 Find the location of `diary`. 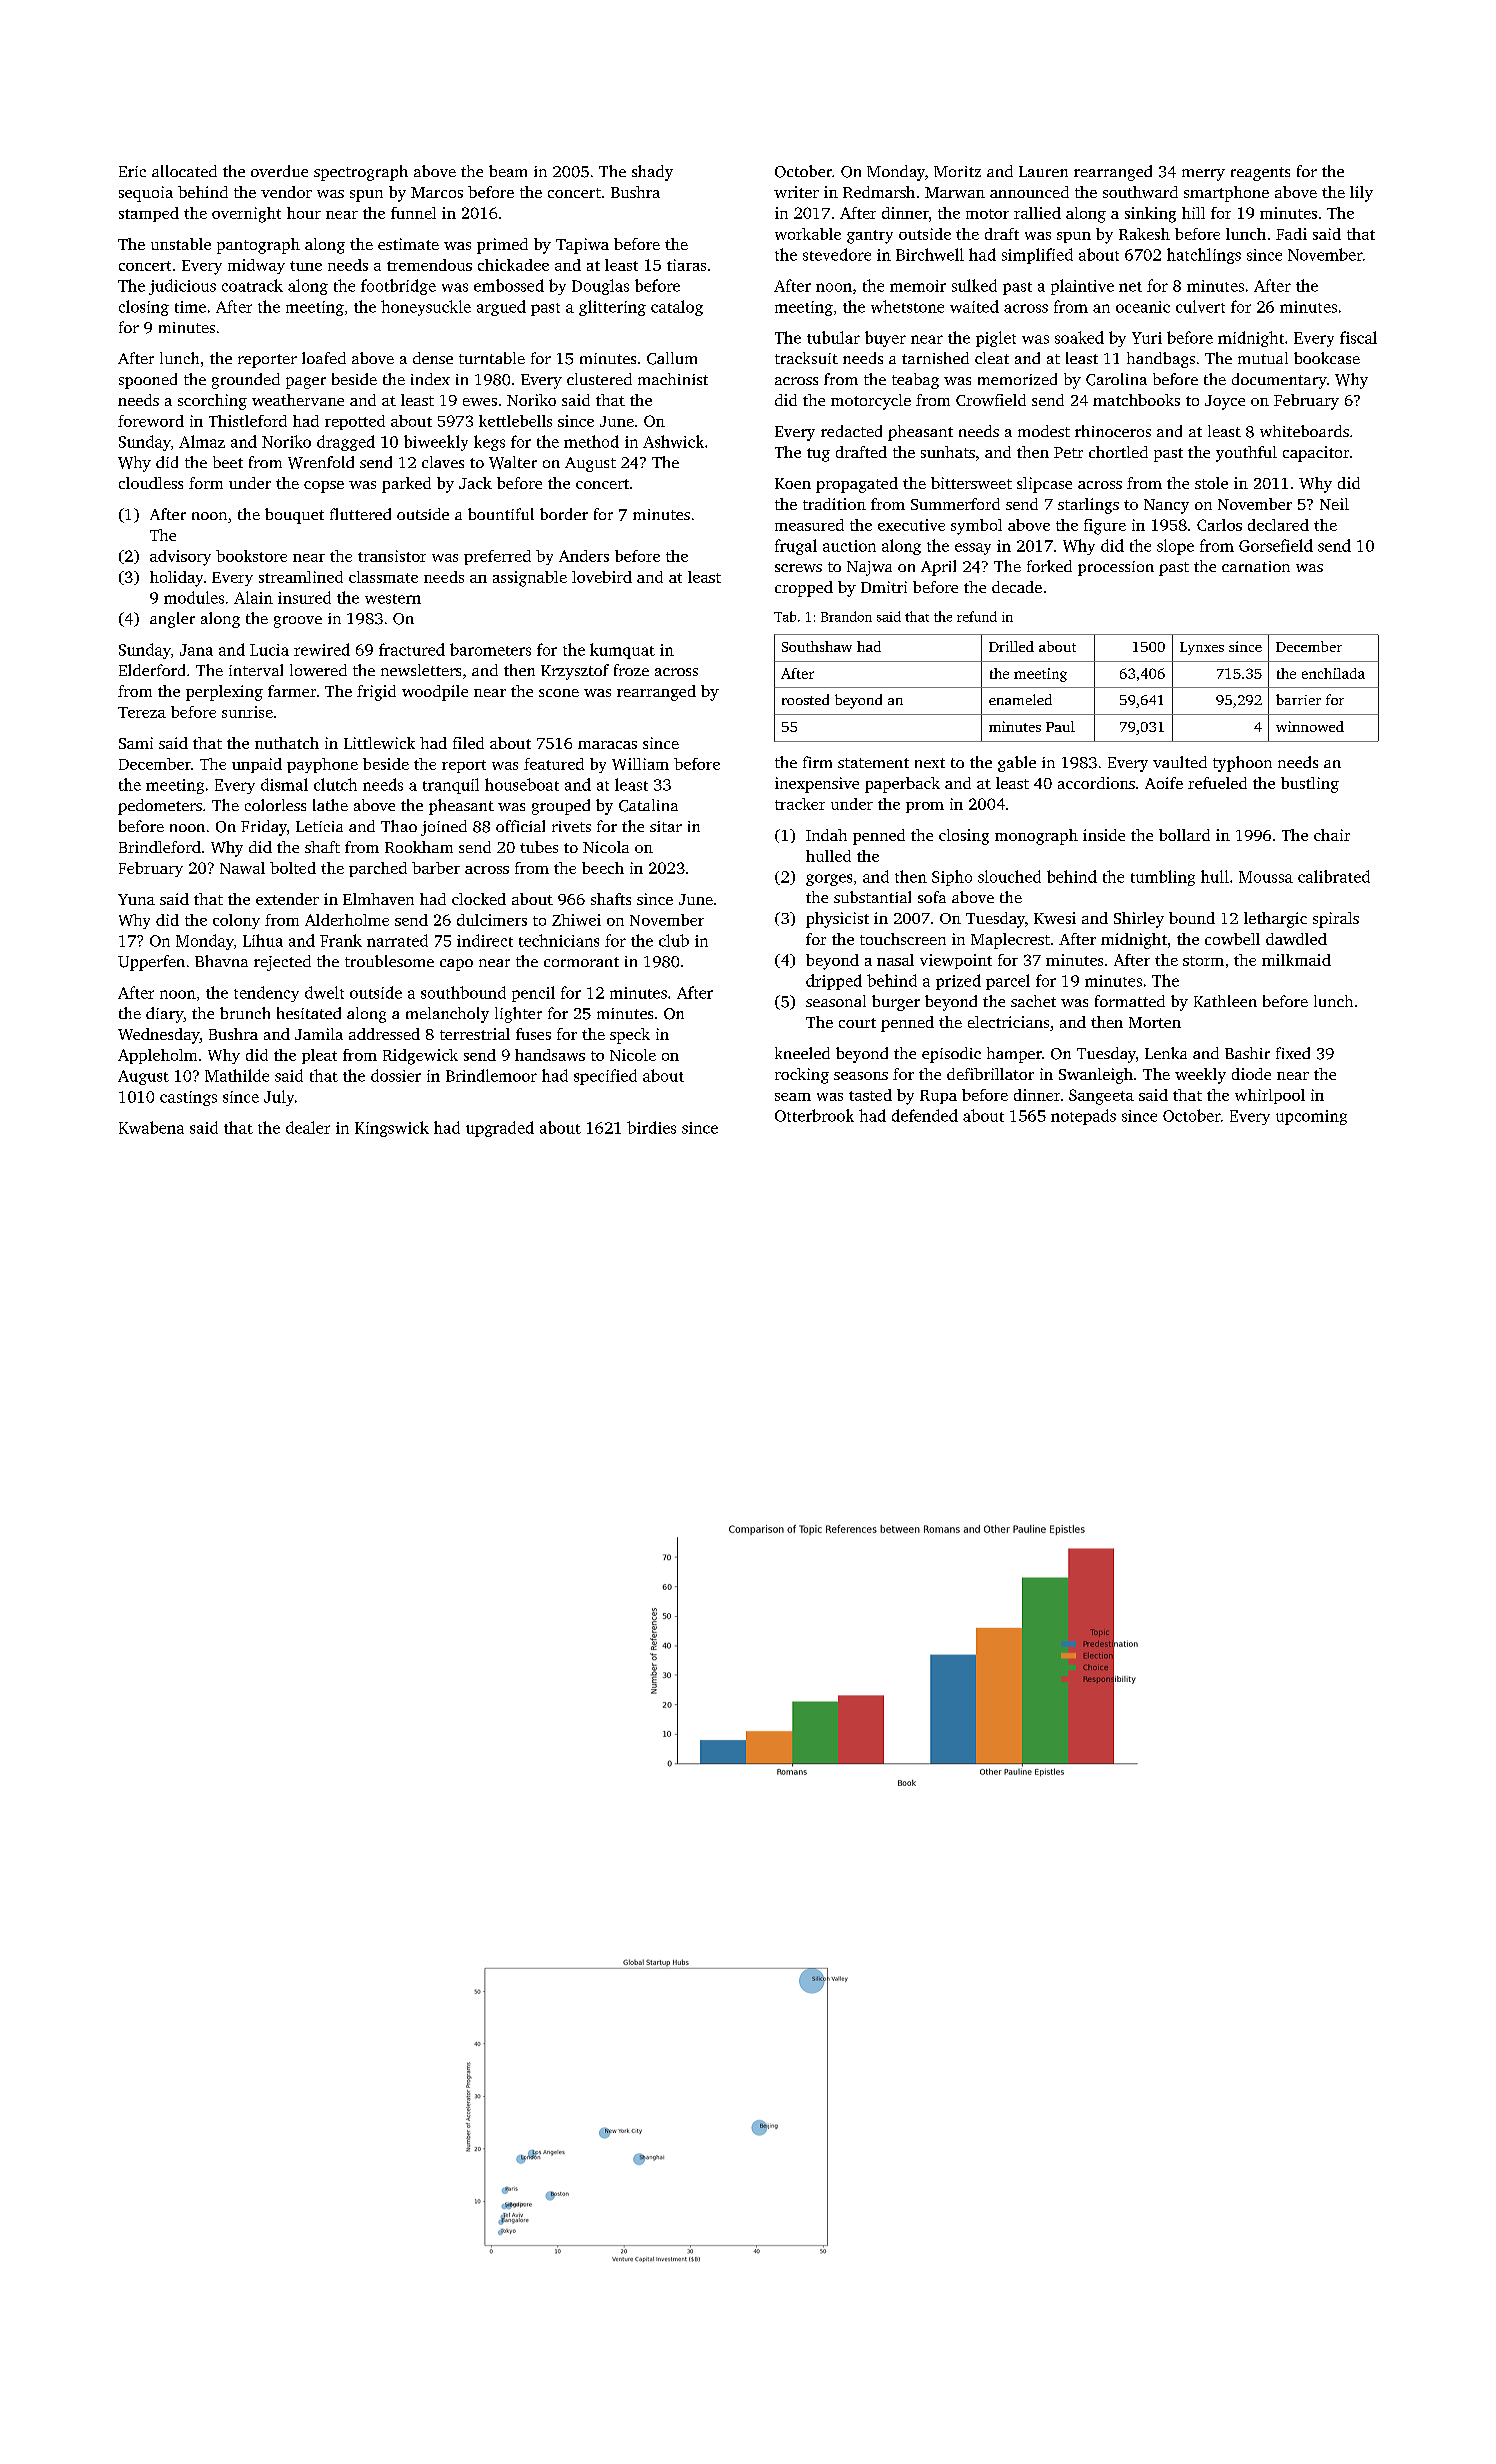

diary is located at coordinates (164, 1015).
